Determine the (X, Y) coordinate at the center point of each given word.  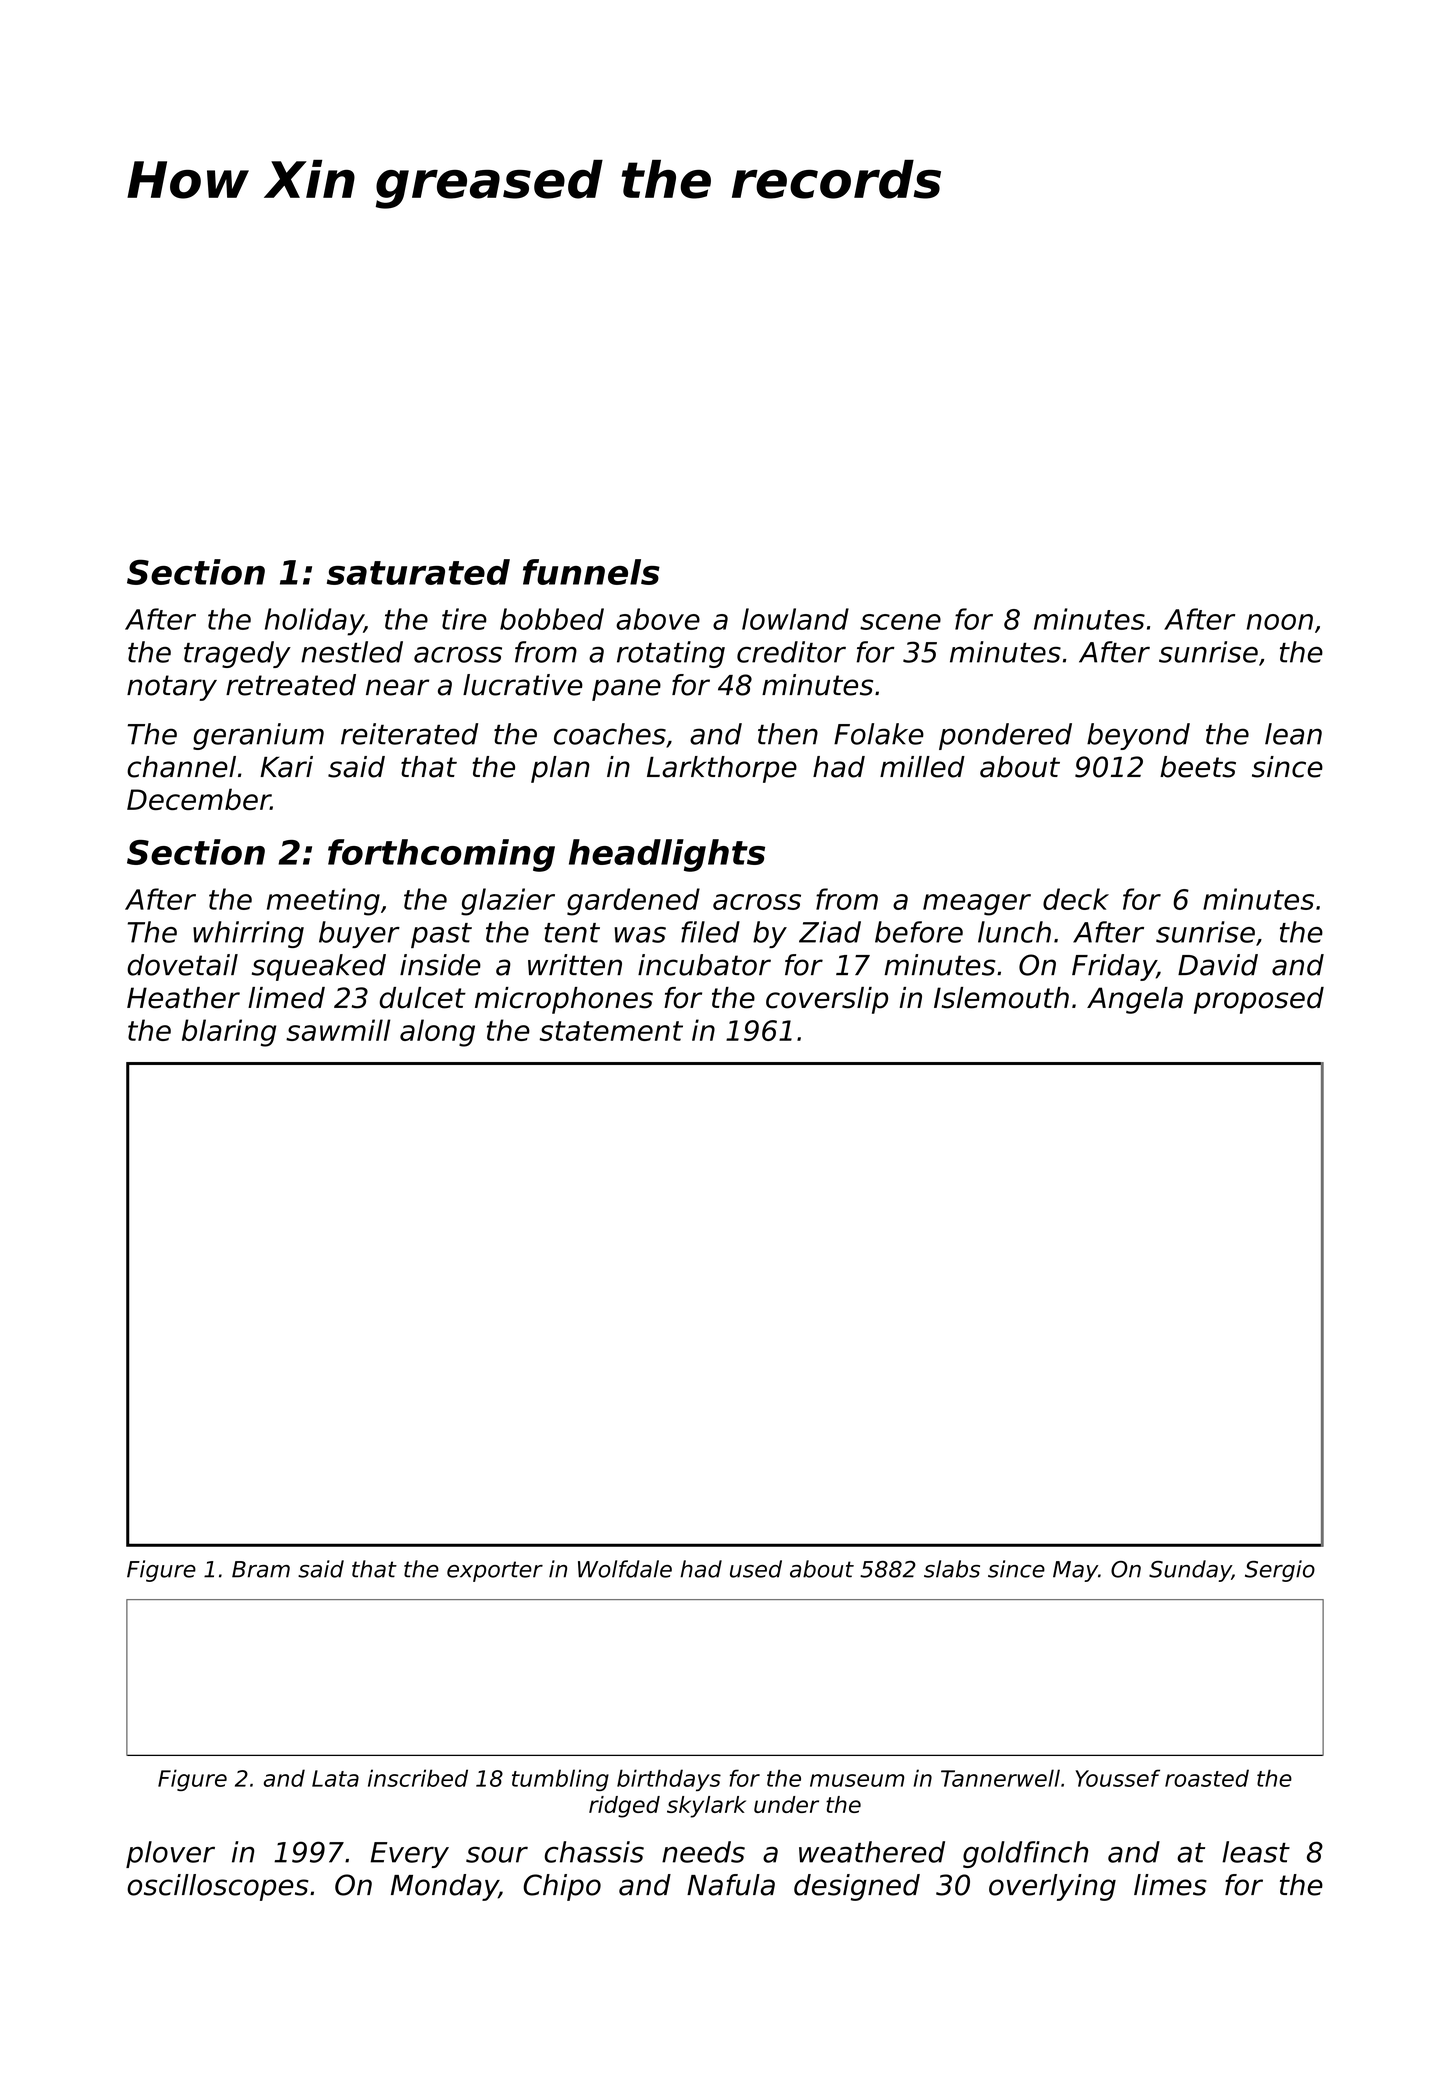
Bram (261, 1569)
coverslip (827, 1000)
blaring (229, 1033)
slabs (952, 1569)
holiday (314, 622)
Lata (335, 1778)
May (1075, 1571)
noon (1280, 622)
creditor (791, 652)
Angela (1135, 1000)
